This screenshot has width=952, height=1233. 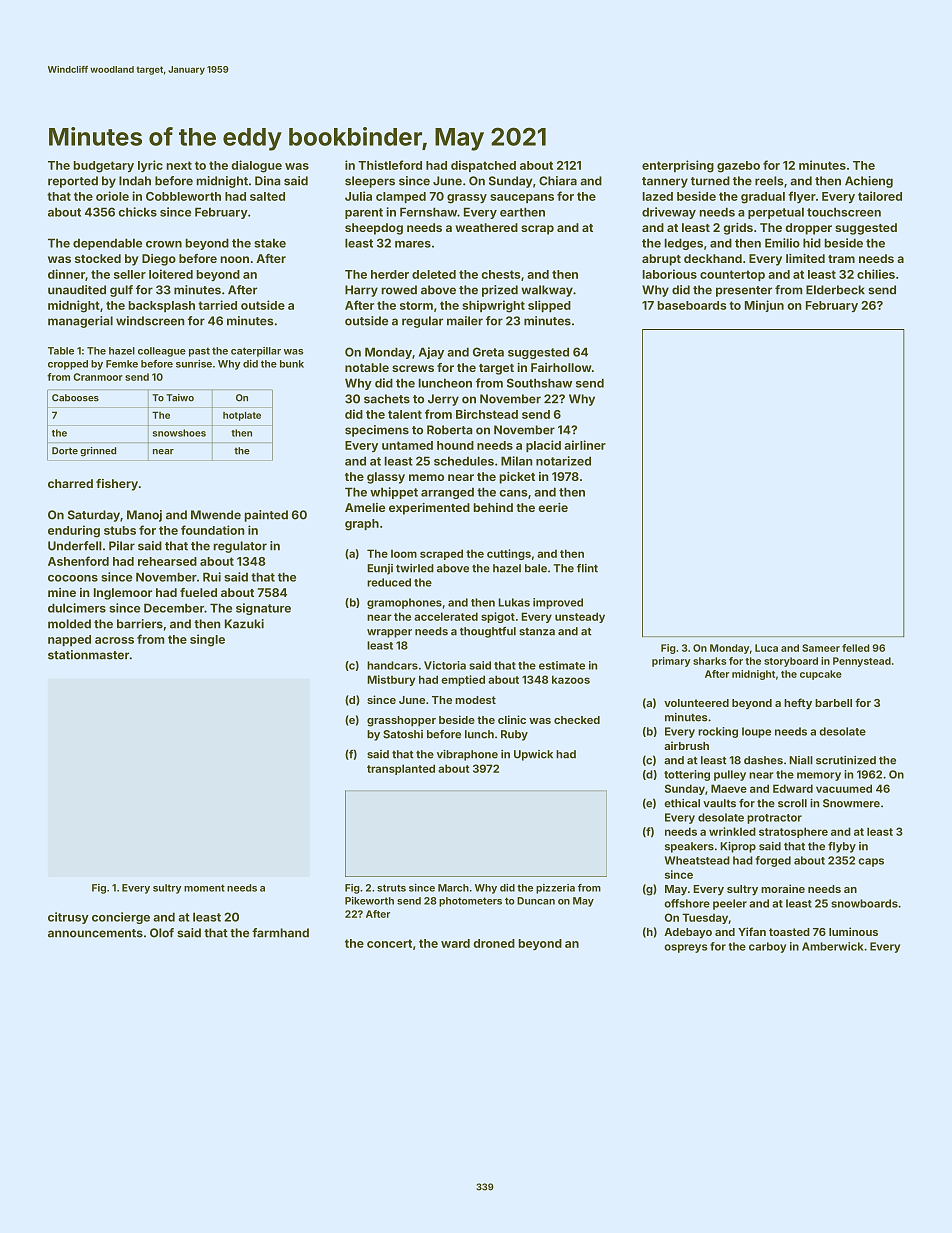 What do you see at coordinates (549, 306) in the screenshot?
I see `slipped` at bounding box center [549, 306].
